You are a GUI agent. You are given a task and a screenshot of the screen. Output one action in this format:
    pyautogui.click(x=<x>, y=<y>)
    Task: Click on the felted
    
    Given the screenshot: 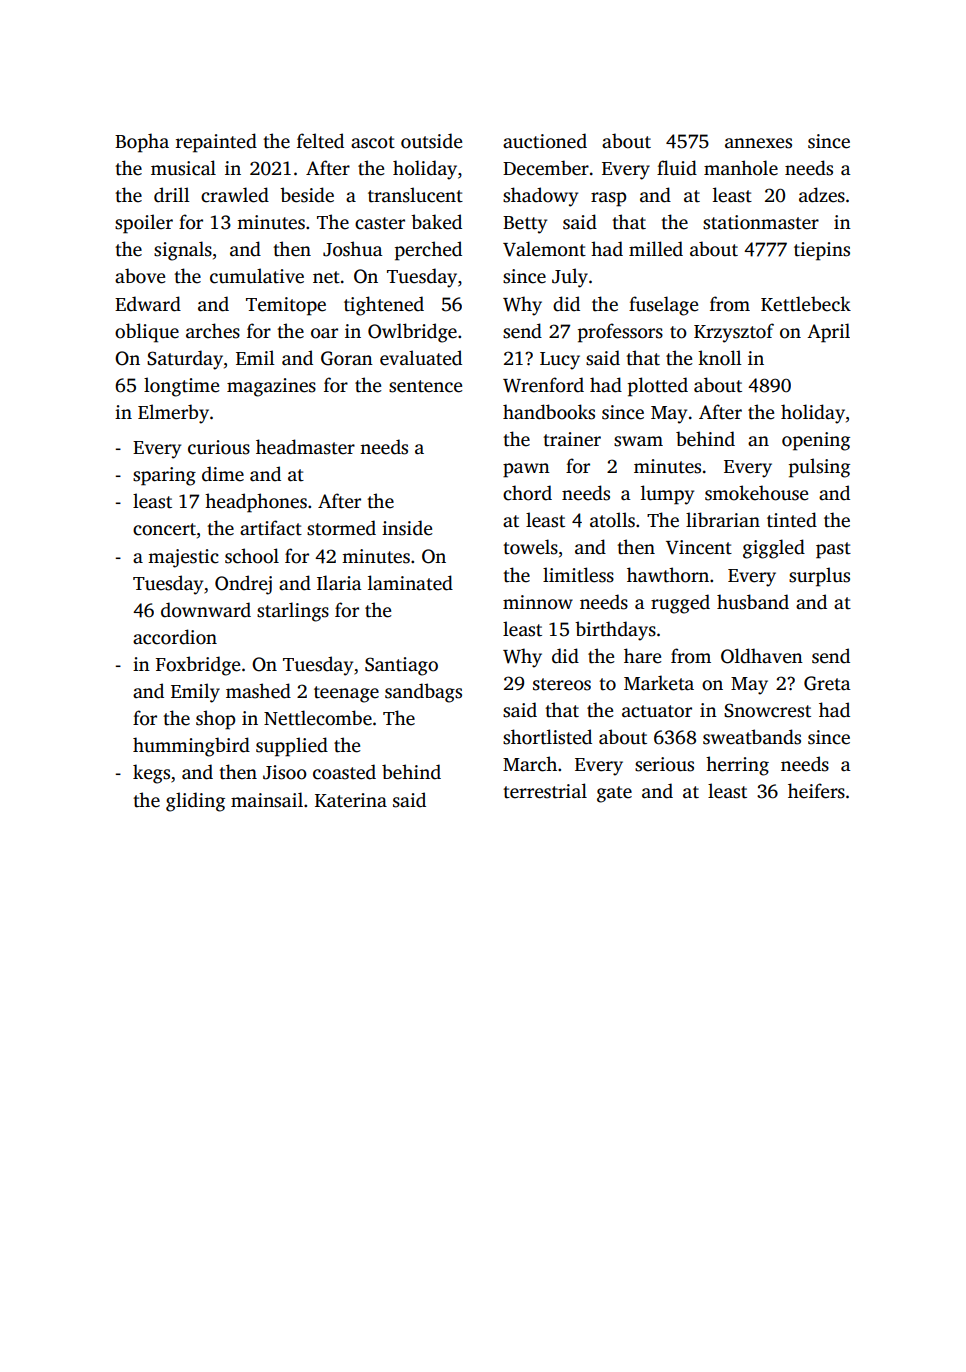 What is the action you would take?
    pyautogui.click(x=320, y=141)
